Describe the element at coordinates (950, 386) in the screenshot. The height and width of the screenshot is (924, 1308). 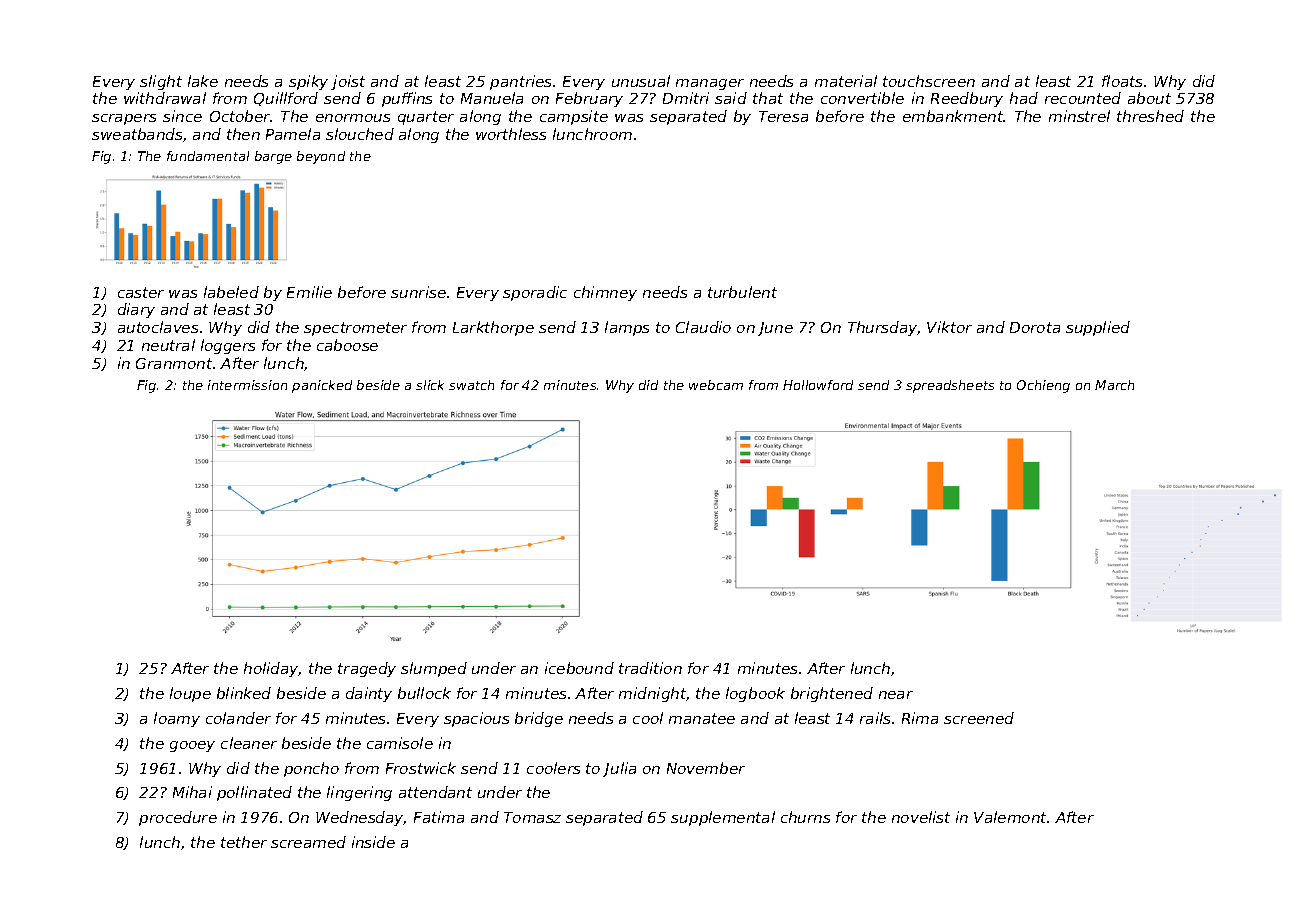
I see `spreadsheets` at that location.
